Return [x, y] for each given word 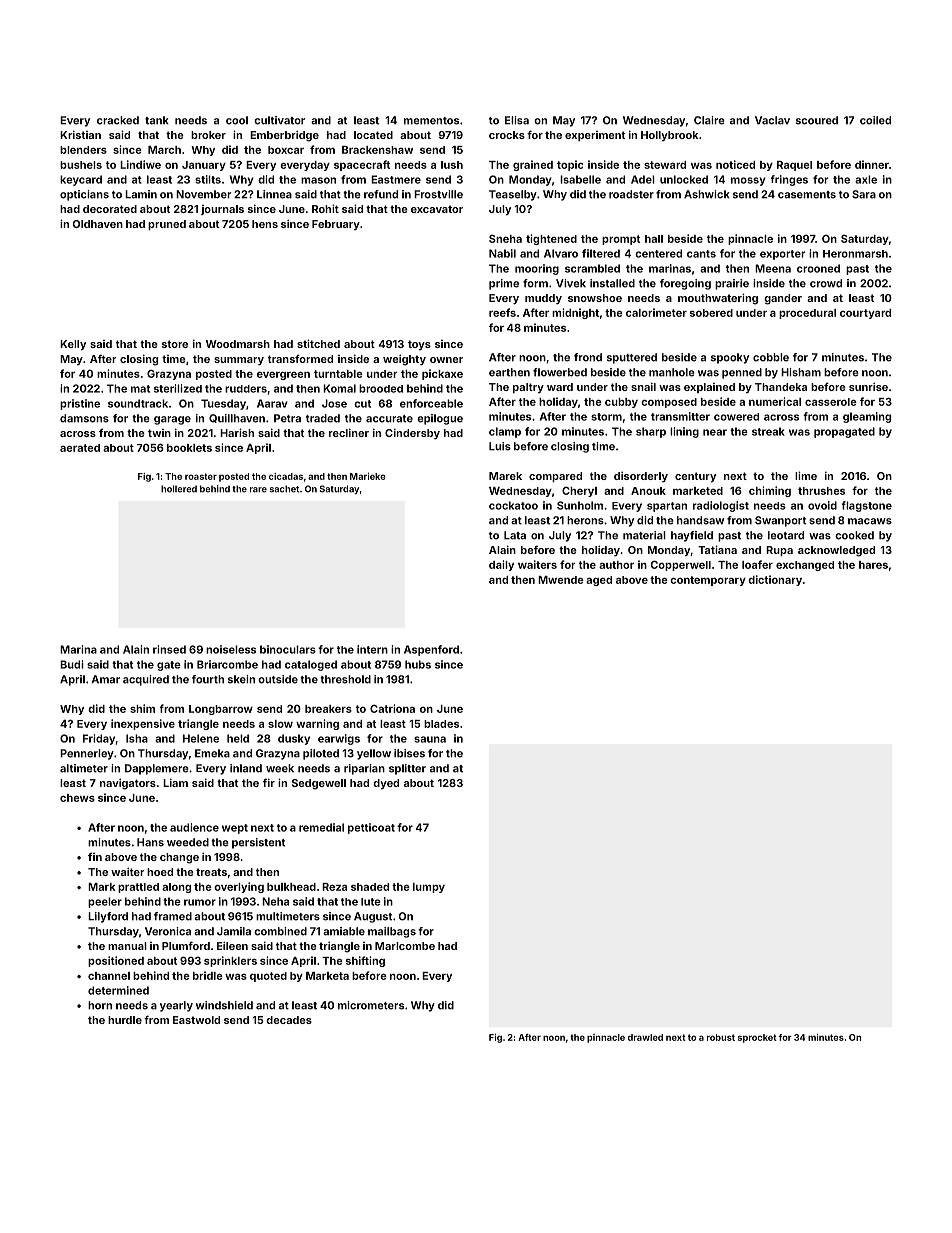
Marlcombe [405, 946]
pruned [167, 225]
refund [381, 194]
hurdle [125, 1020]
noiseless [231, 649]
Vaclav [772, 120]
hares [873, 565]
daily [501, 565]
